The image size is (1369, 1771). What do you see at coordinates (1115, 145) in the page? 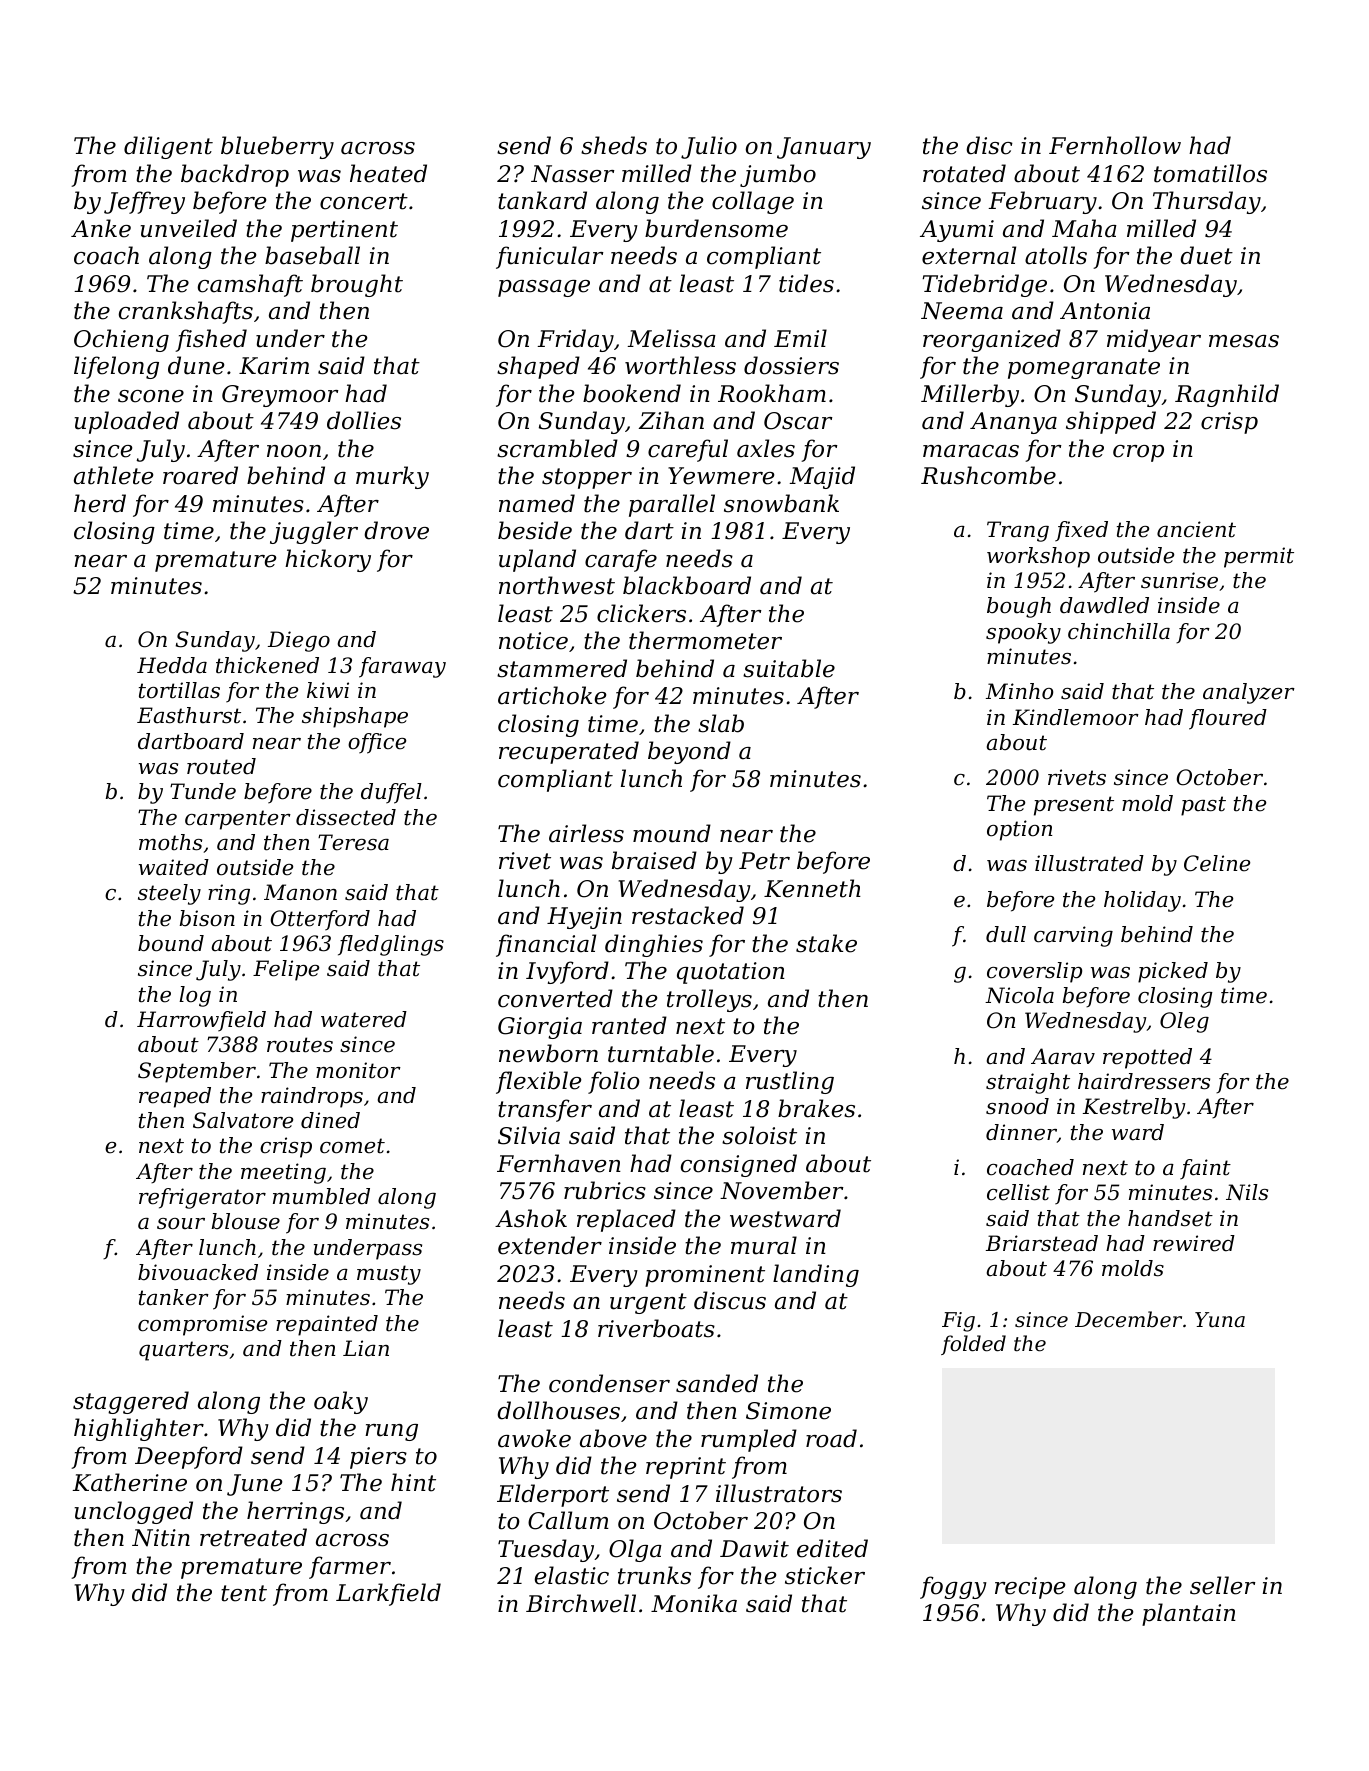
I see `Fernhollow` at bounding box center [1115, 145].
